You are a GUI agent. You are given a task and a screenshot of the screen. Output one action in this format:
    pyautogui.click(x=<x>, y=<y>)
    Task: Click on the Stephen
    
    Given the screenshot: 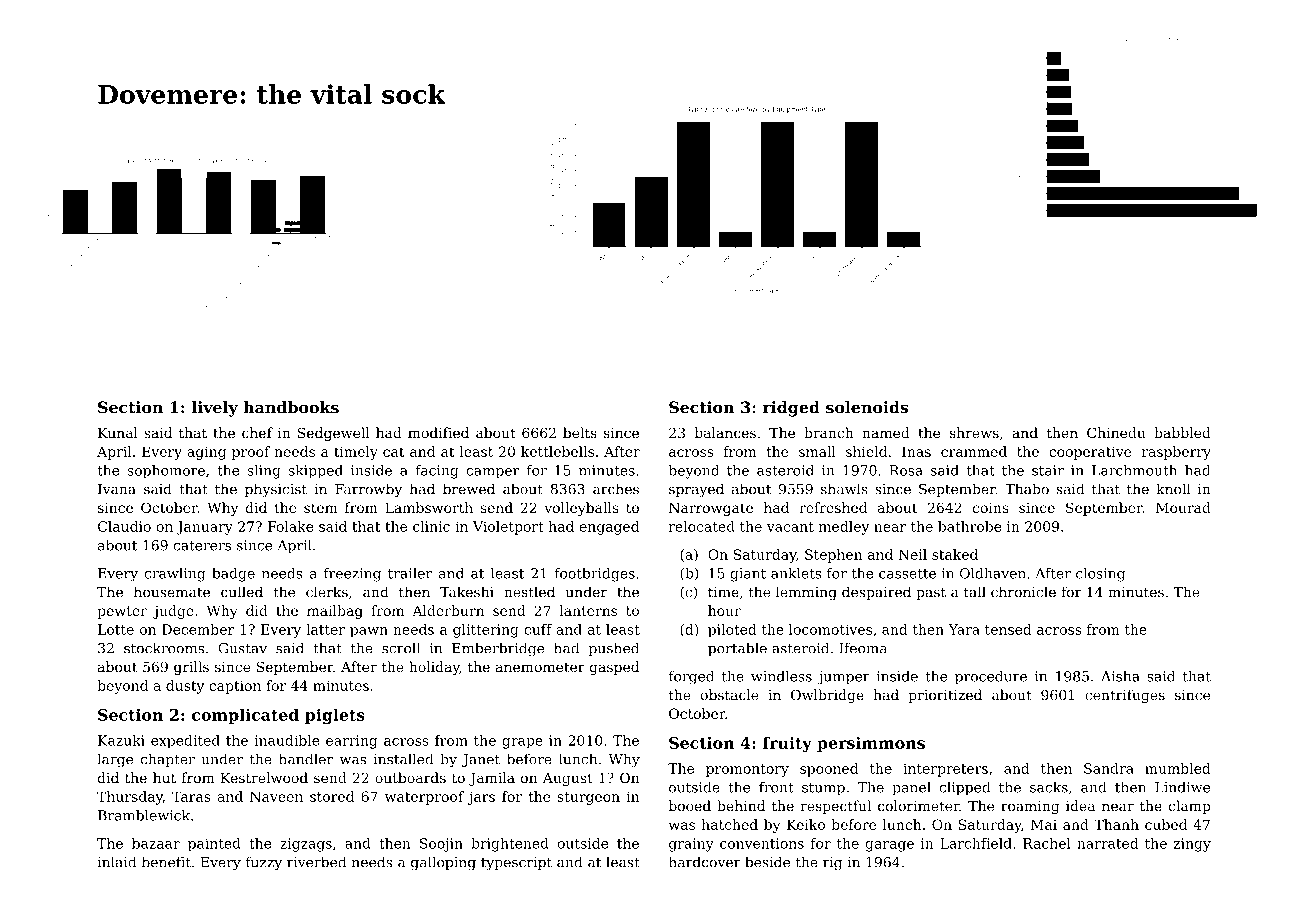 What is the action you would take?
    pyautogui.click(x=833, y=556)
